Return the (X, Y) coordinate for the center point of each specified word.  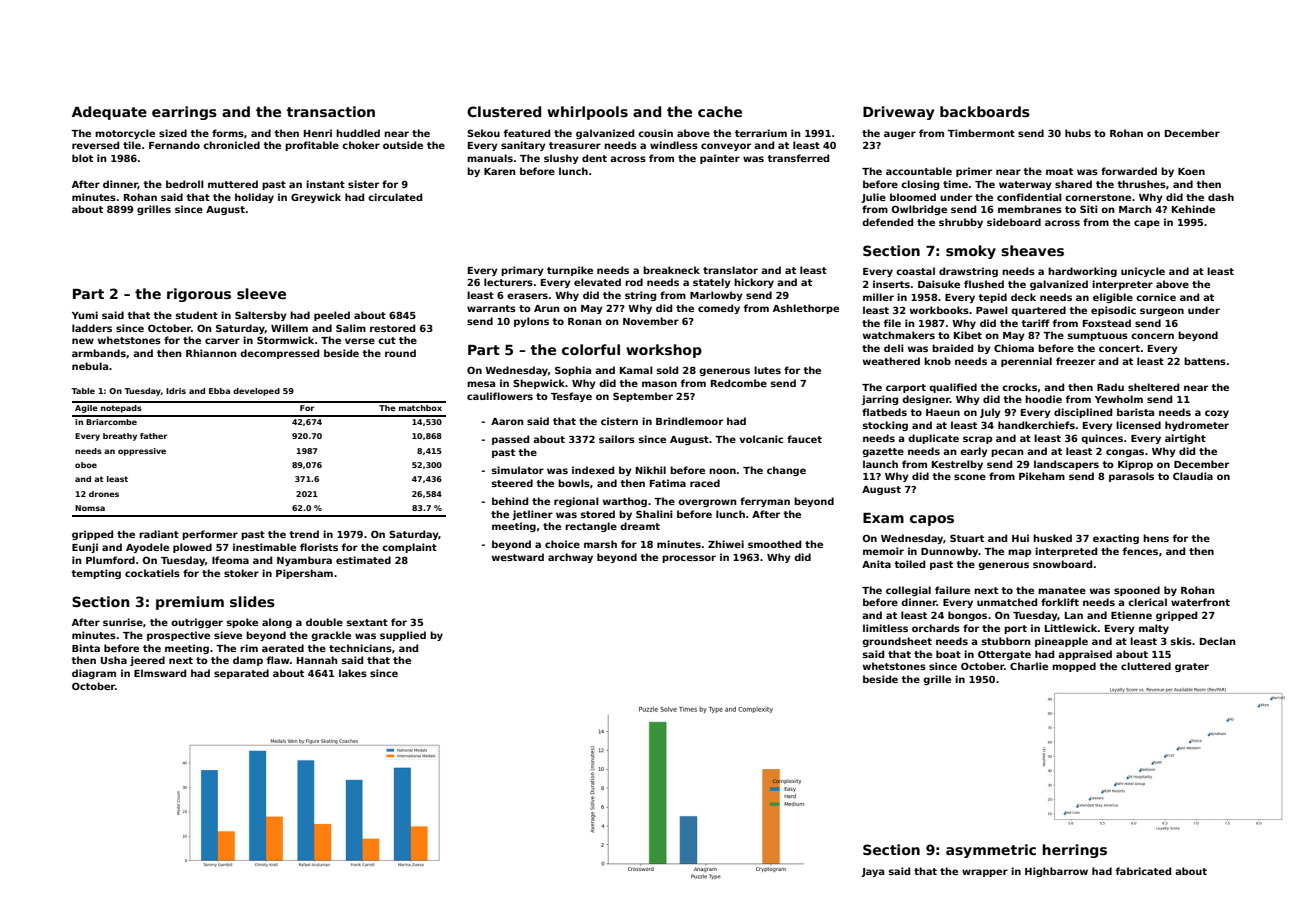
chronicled (231, 145)
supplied (403, 636)
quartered (1038, 311)
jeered (147, 661)
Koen (1191, 171)
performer (210, 535)
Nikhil (651, 470)
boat (948, 654)
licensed (1138, 425)
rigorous (199, 295)
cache (720, 111)
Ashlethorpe (806, 309)
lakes (353, 673)
